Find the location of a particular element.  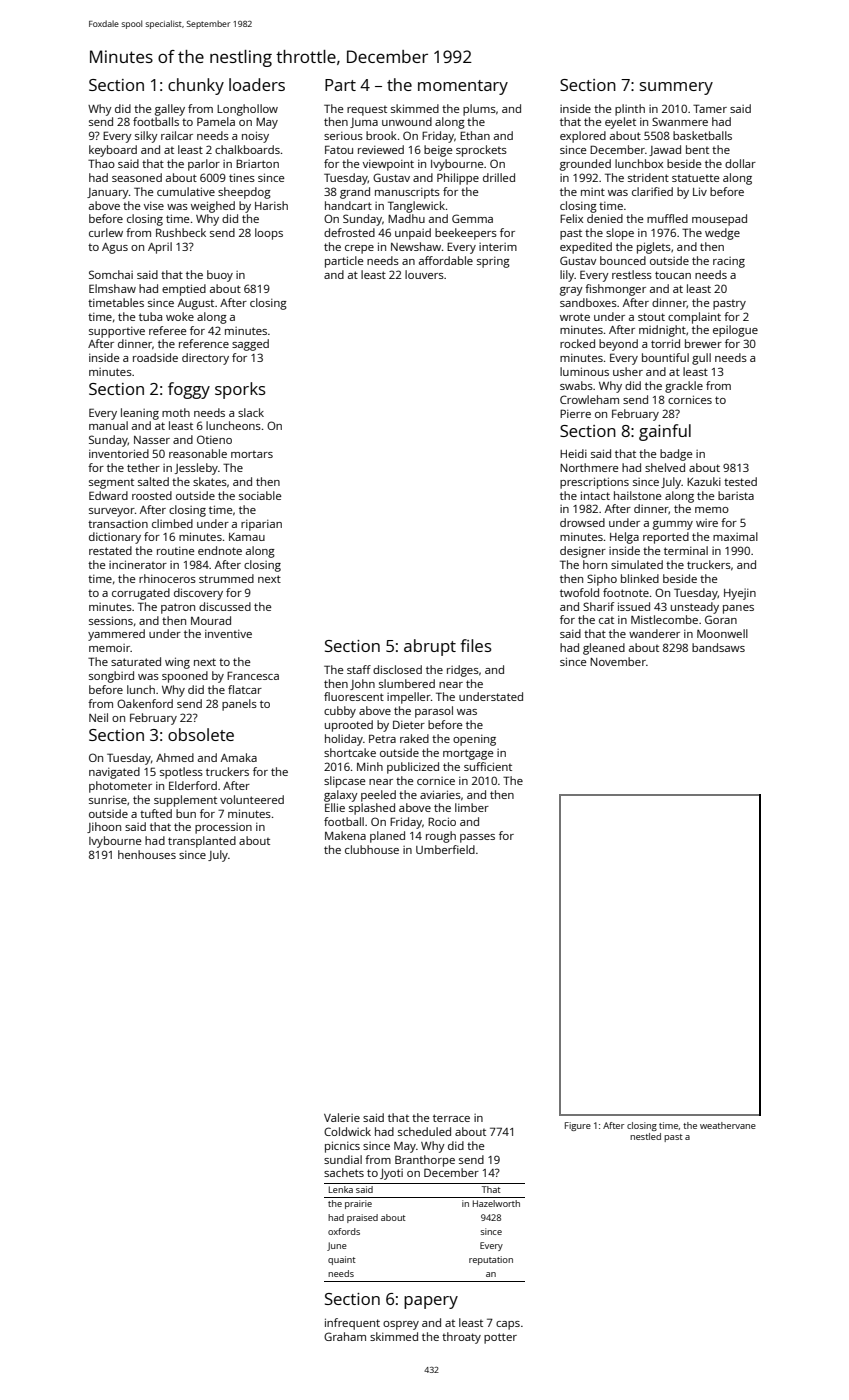

loaders is located at coordinates (257, 84).
